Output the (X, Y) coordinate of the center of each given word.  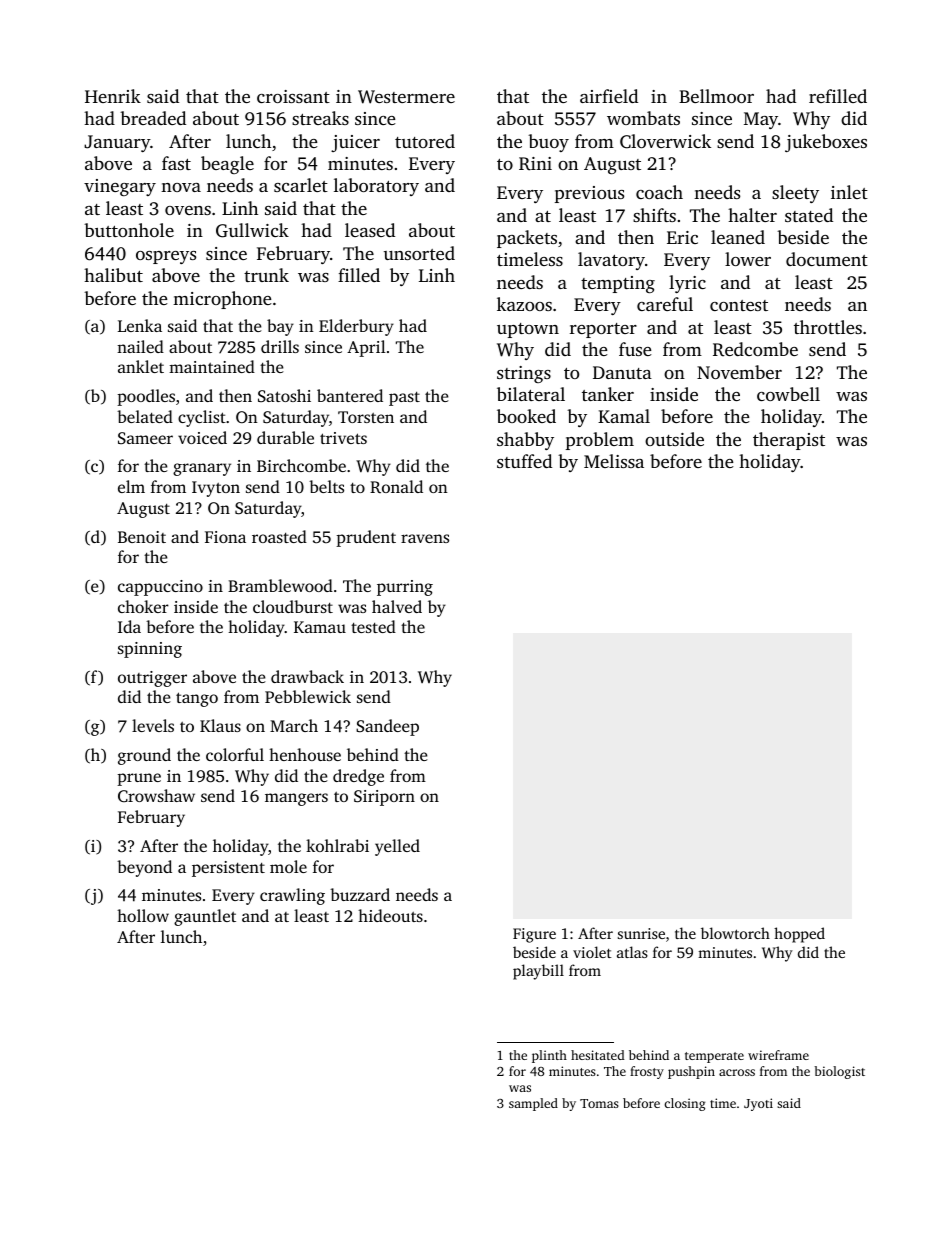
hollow (143, 915)
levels (153, 725)
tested (373, 626)
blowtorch (735, 933)
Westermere (406, 97)
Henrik (113, 96)
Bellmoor (716, 96)
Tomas (599, 1103)
